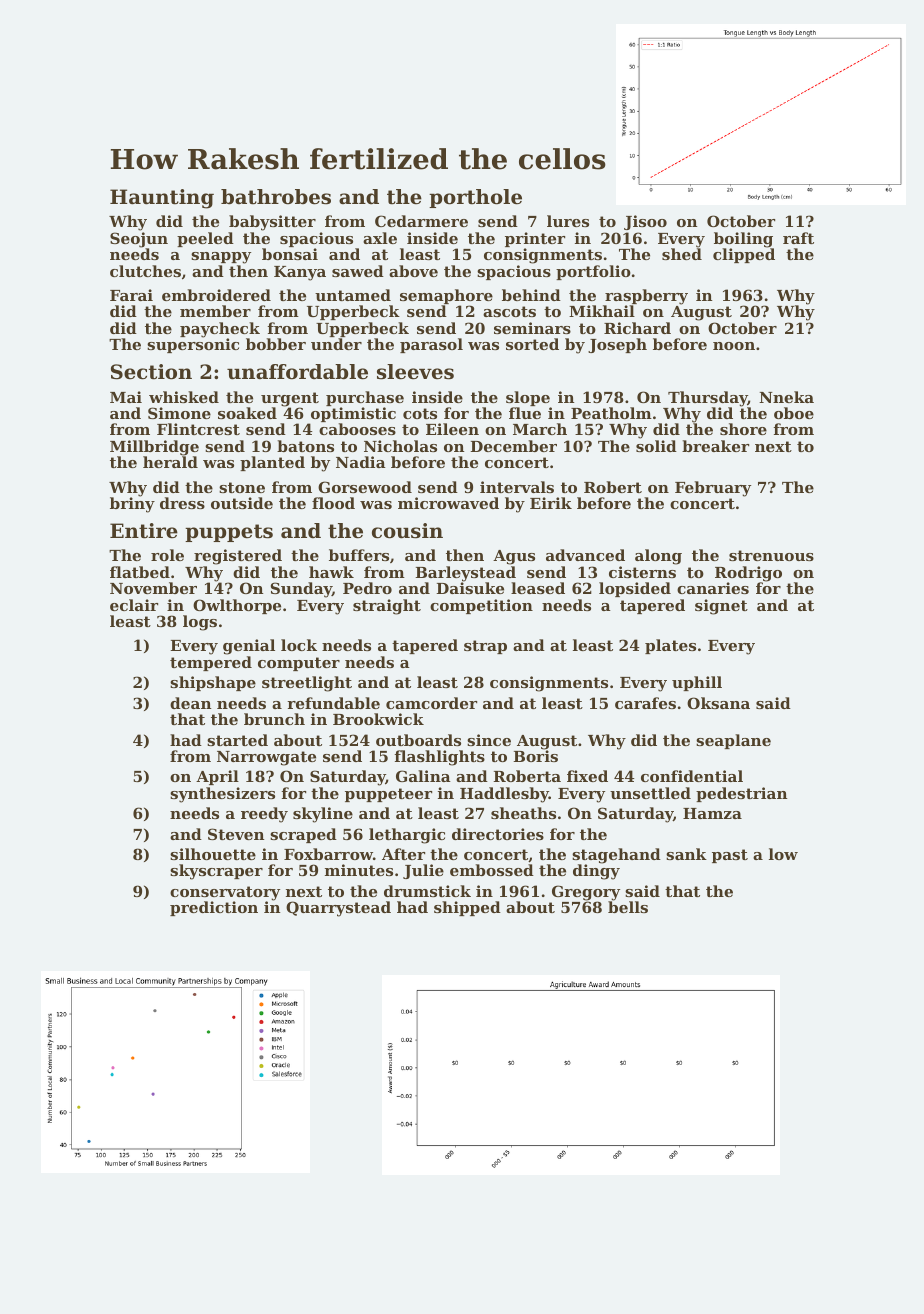  I want to click on microwaved, so click(448, 503).
